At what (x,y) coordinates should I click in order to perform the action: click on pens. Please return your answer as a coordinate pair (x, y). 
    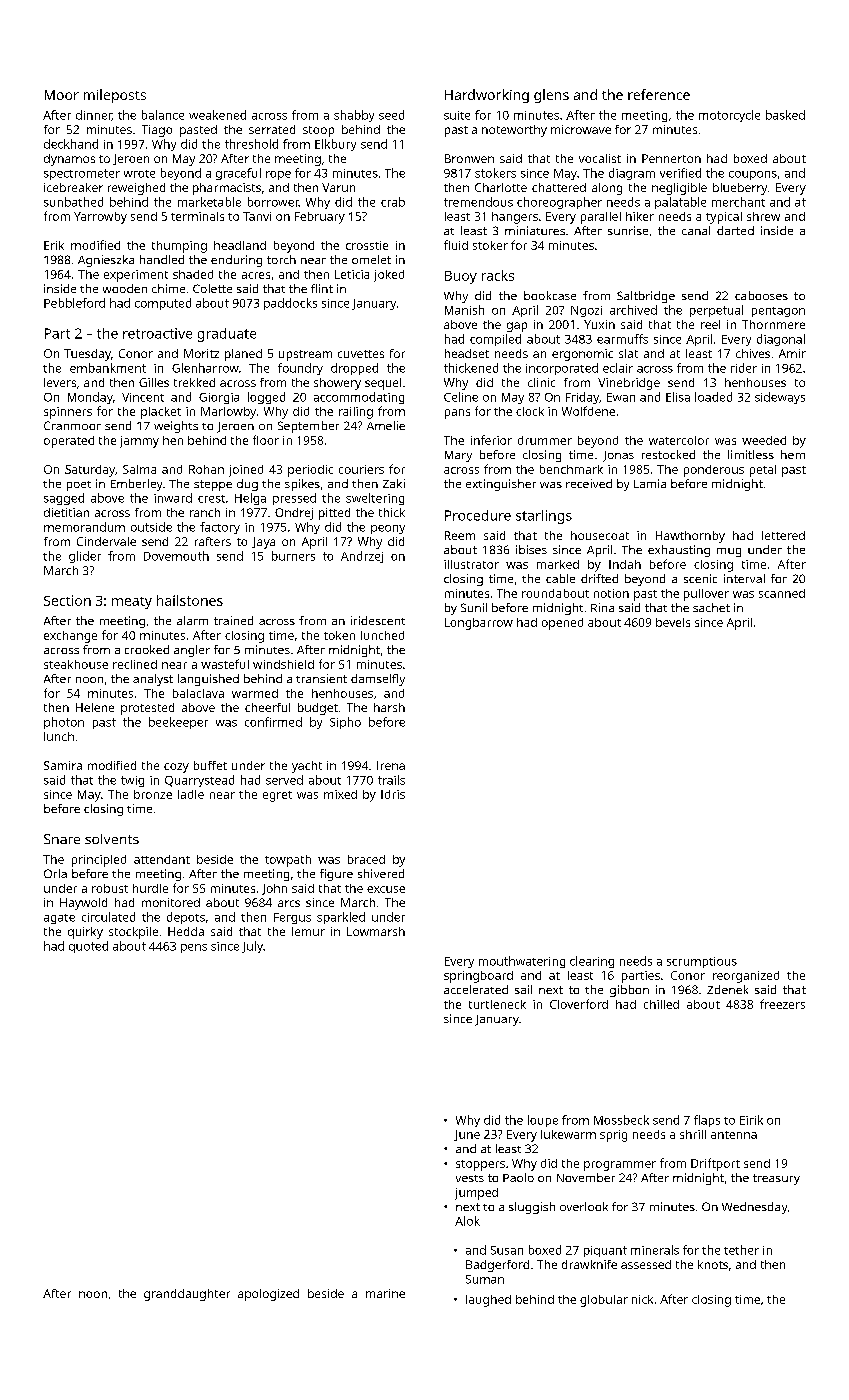
    Looking at the image, I should click on (194, 948).
